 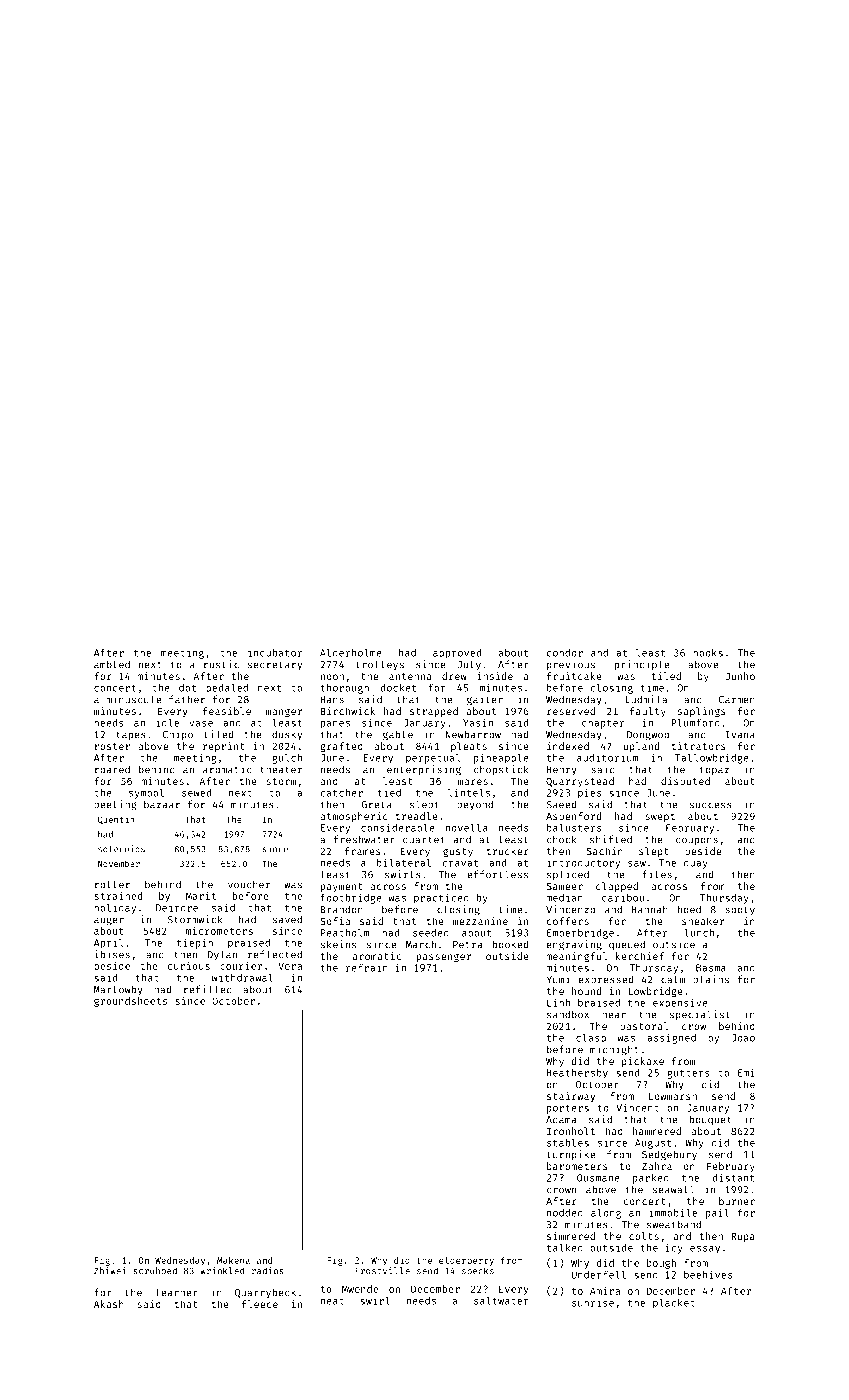 What do you see at coordinates (112, 884) in the page?
I see `roller` at bounding box center [112, 884].
